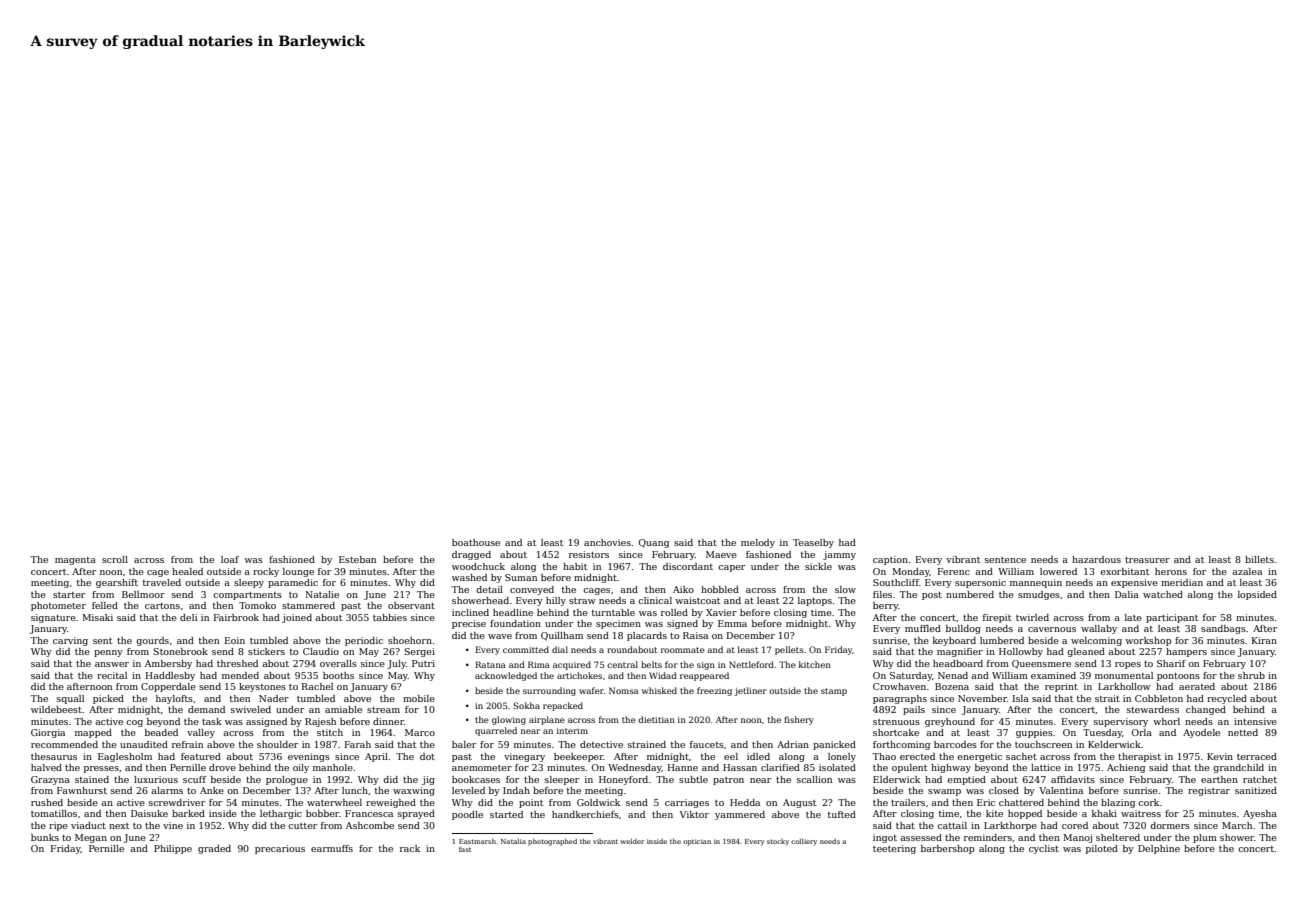 Image resolution: width=1308 pixels, height=924 pixels. I want to click on muffled, so click(923, 628).
